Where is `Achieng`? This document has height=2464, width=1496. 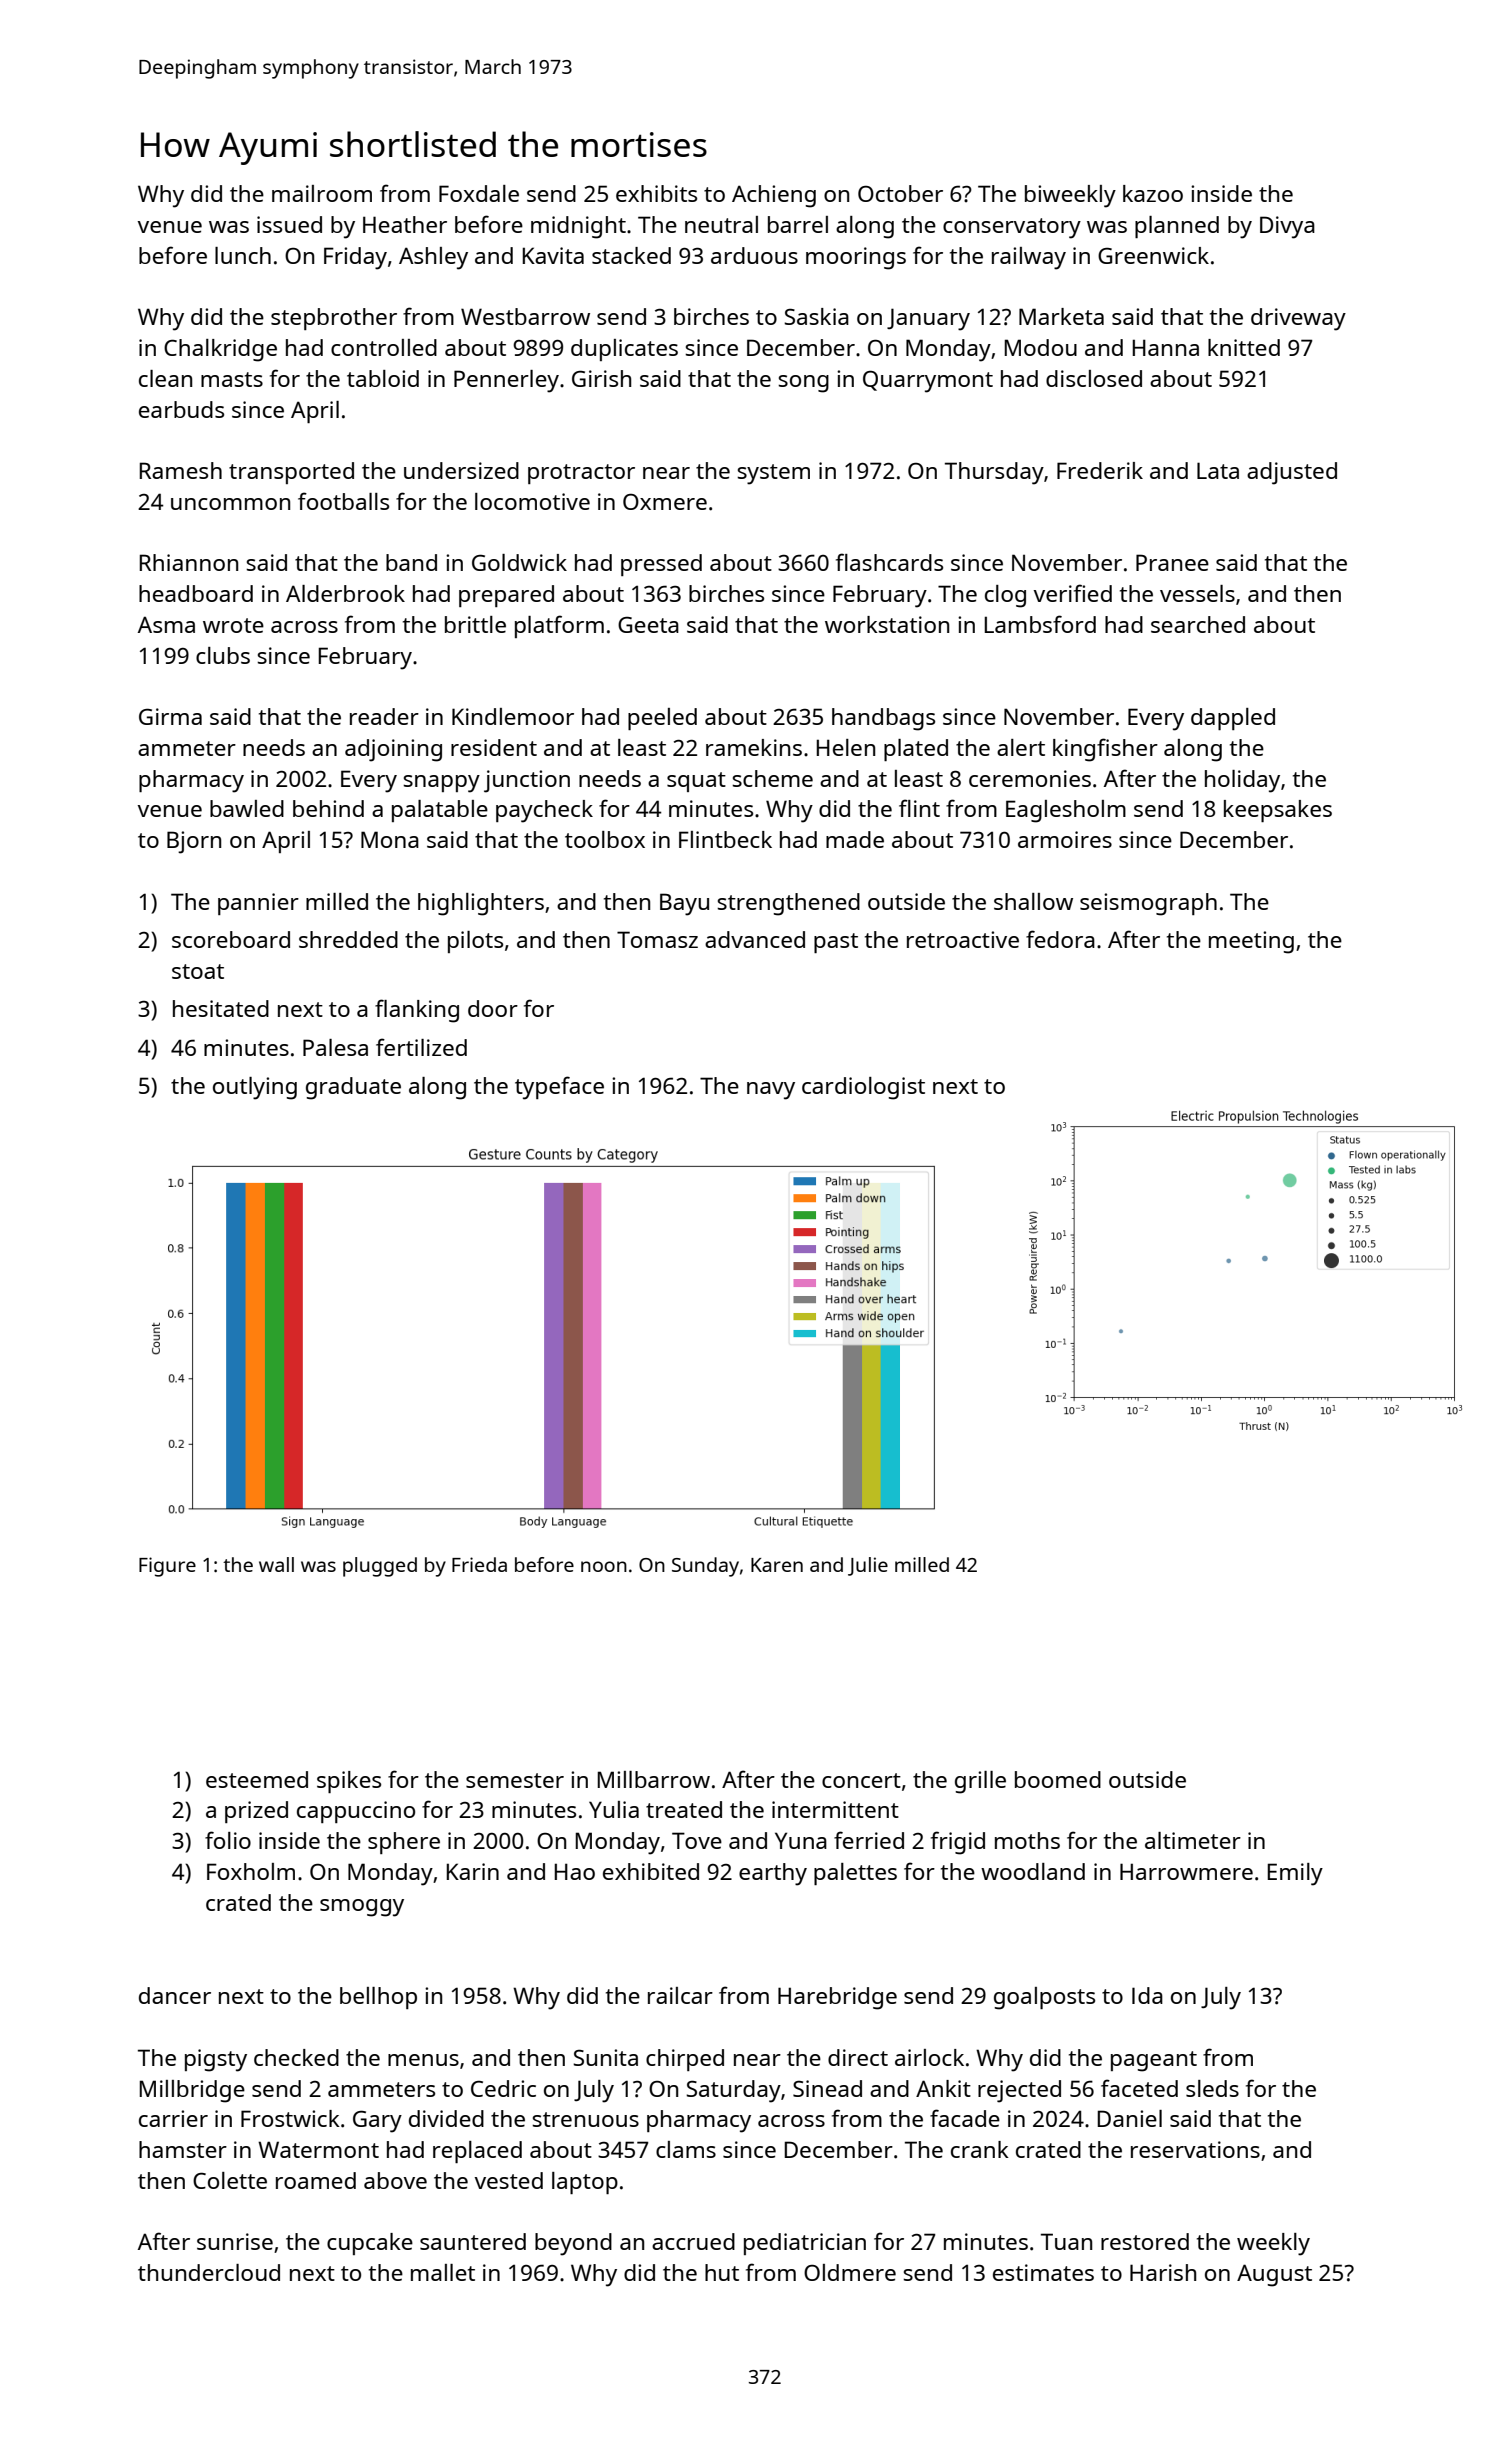
Achieng is located at coordinates (774, 196).
